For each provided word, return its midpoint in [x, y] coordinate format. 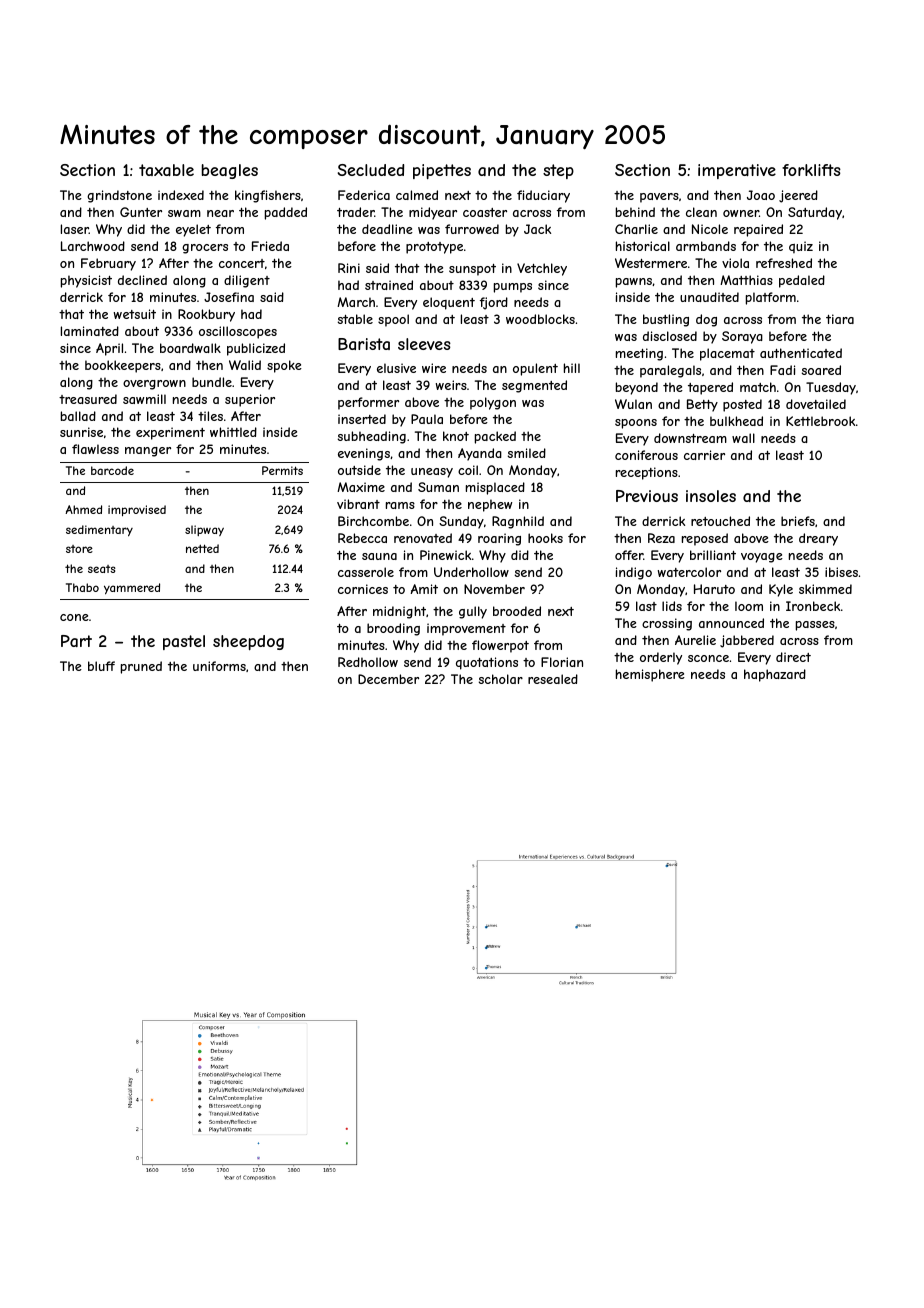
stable [355, 319]
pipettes [442, 171]
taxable [166, 170]
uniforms [219, 666]
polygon [493, 403]
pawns [634, 283]
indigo [634, 573]
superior [250, 400]
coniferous [646, 455]
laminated [90, 331]
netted [202, 548]
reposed [705, 539]
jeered [798, 196]
